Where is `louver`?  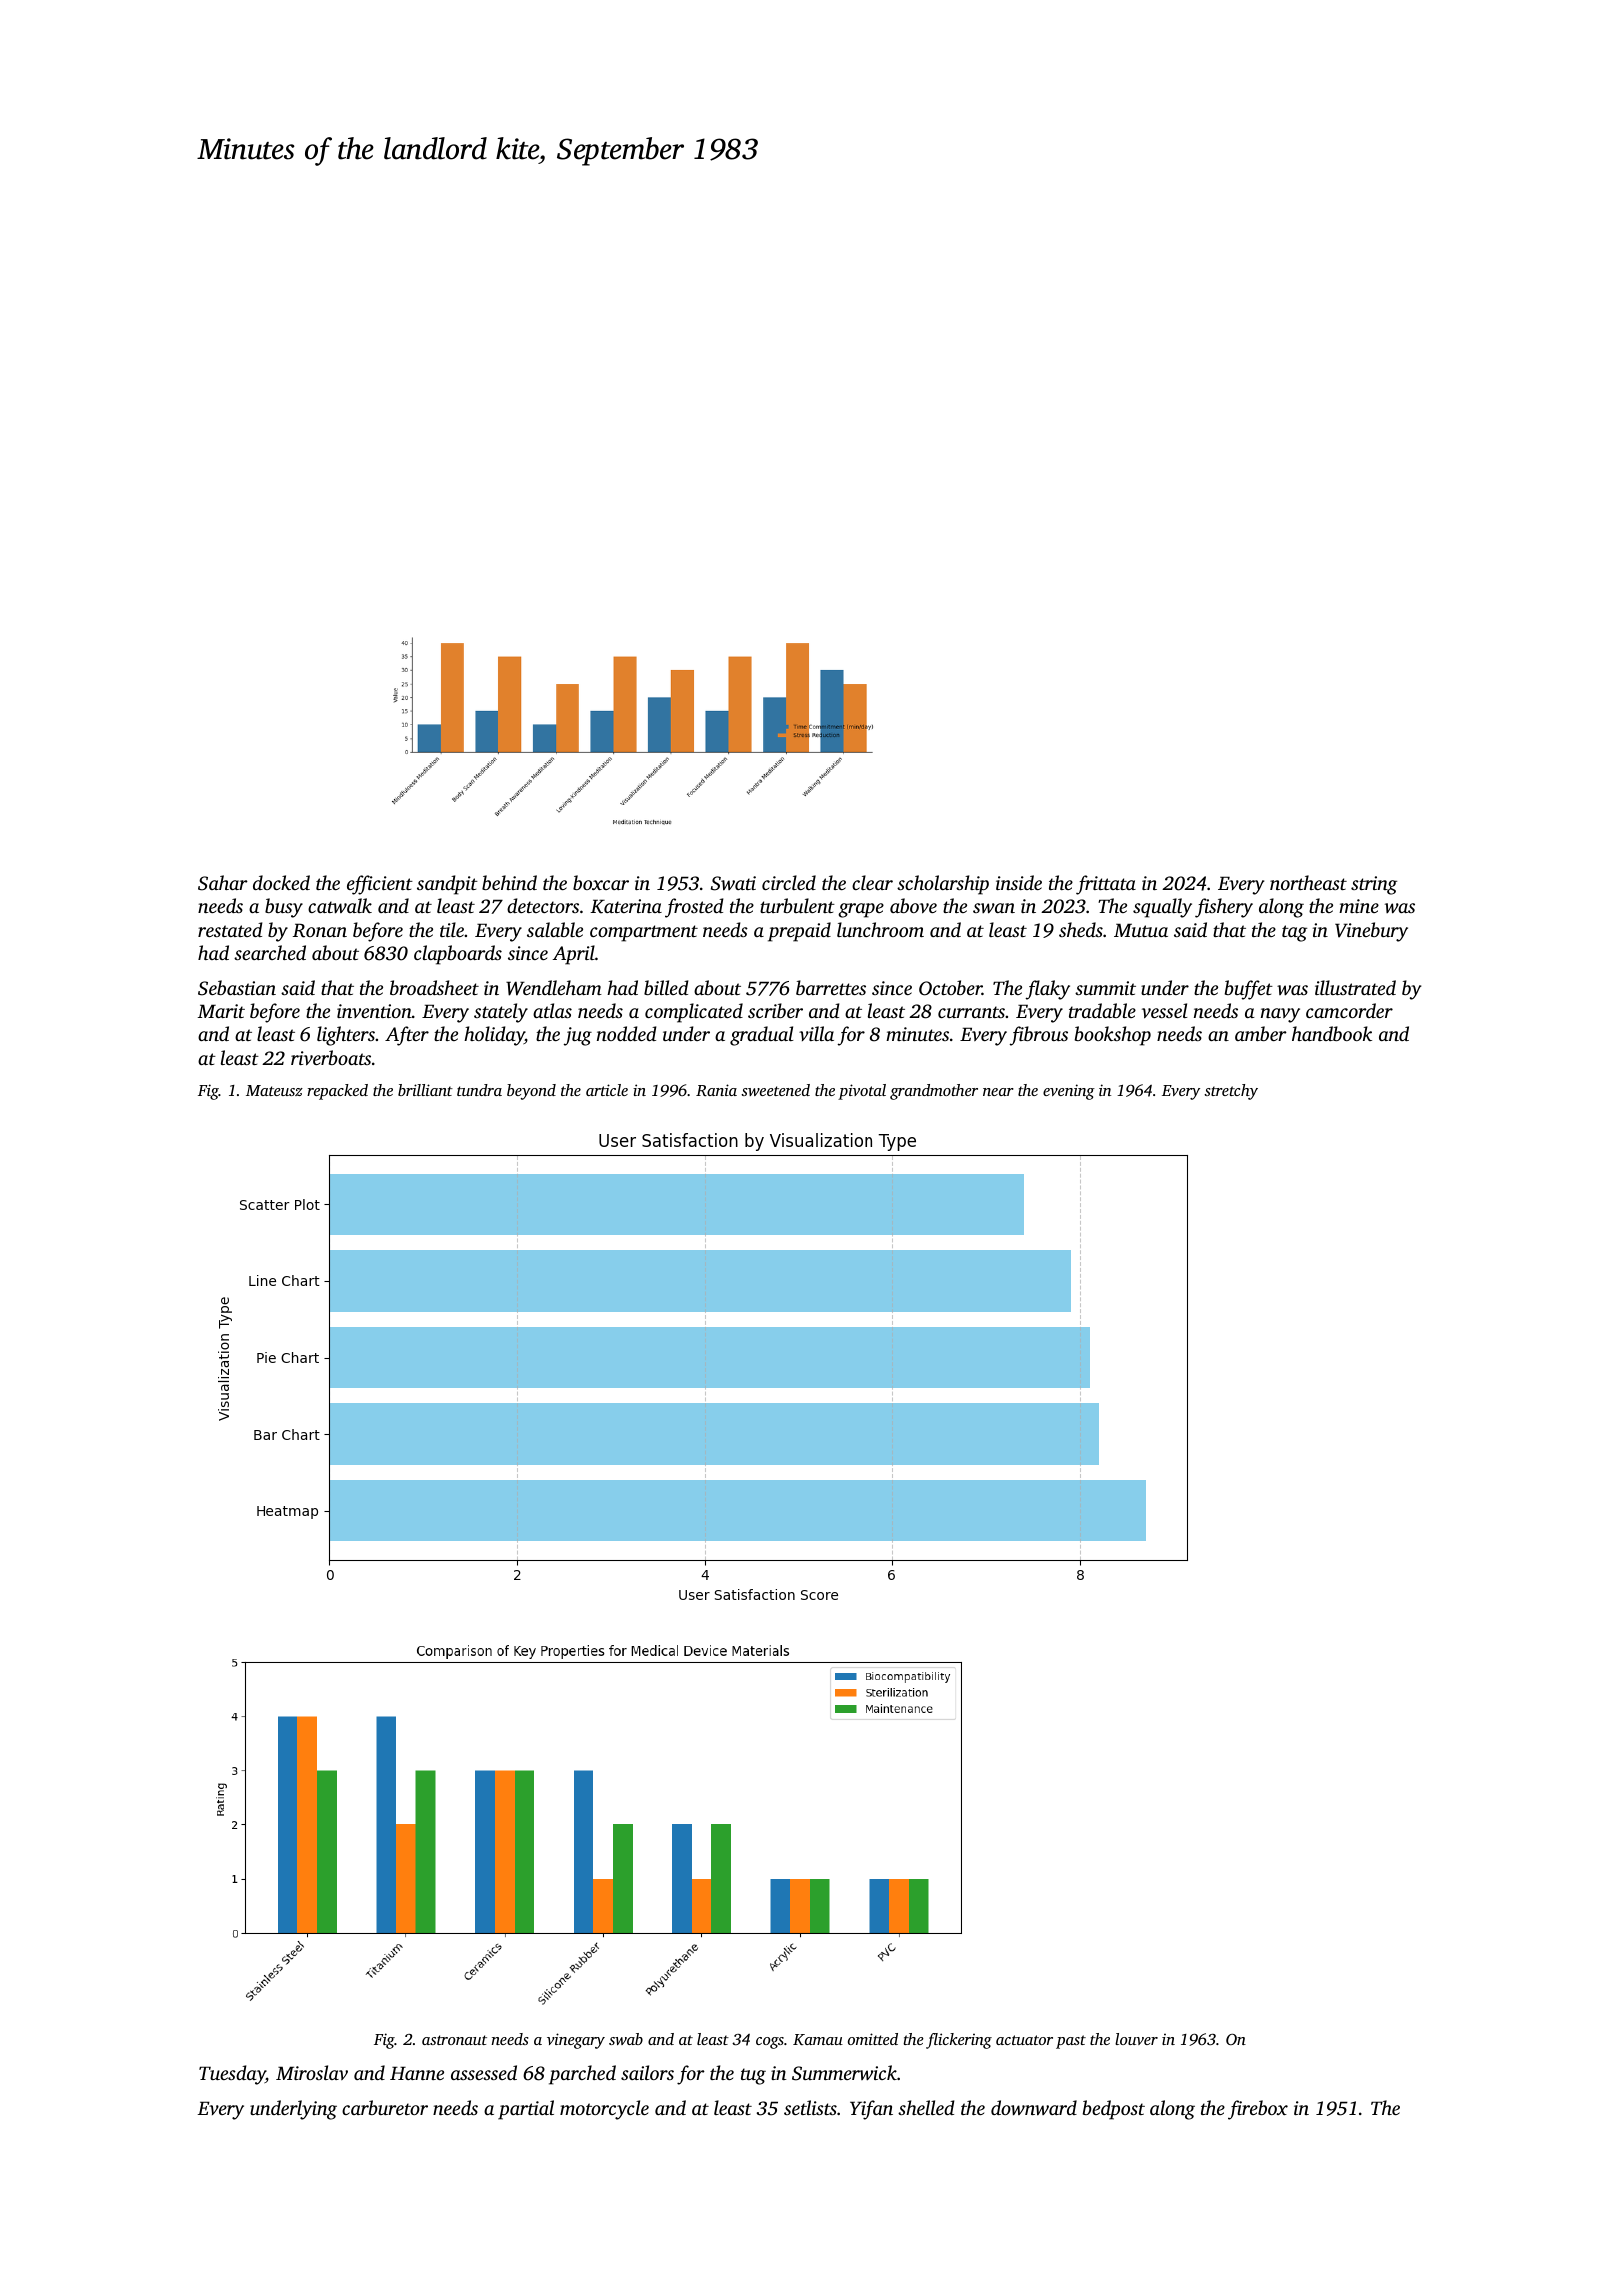
louver is located at coordinates (1136, 2039).
